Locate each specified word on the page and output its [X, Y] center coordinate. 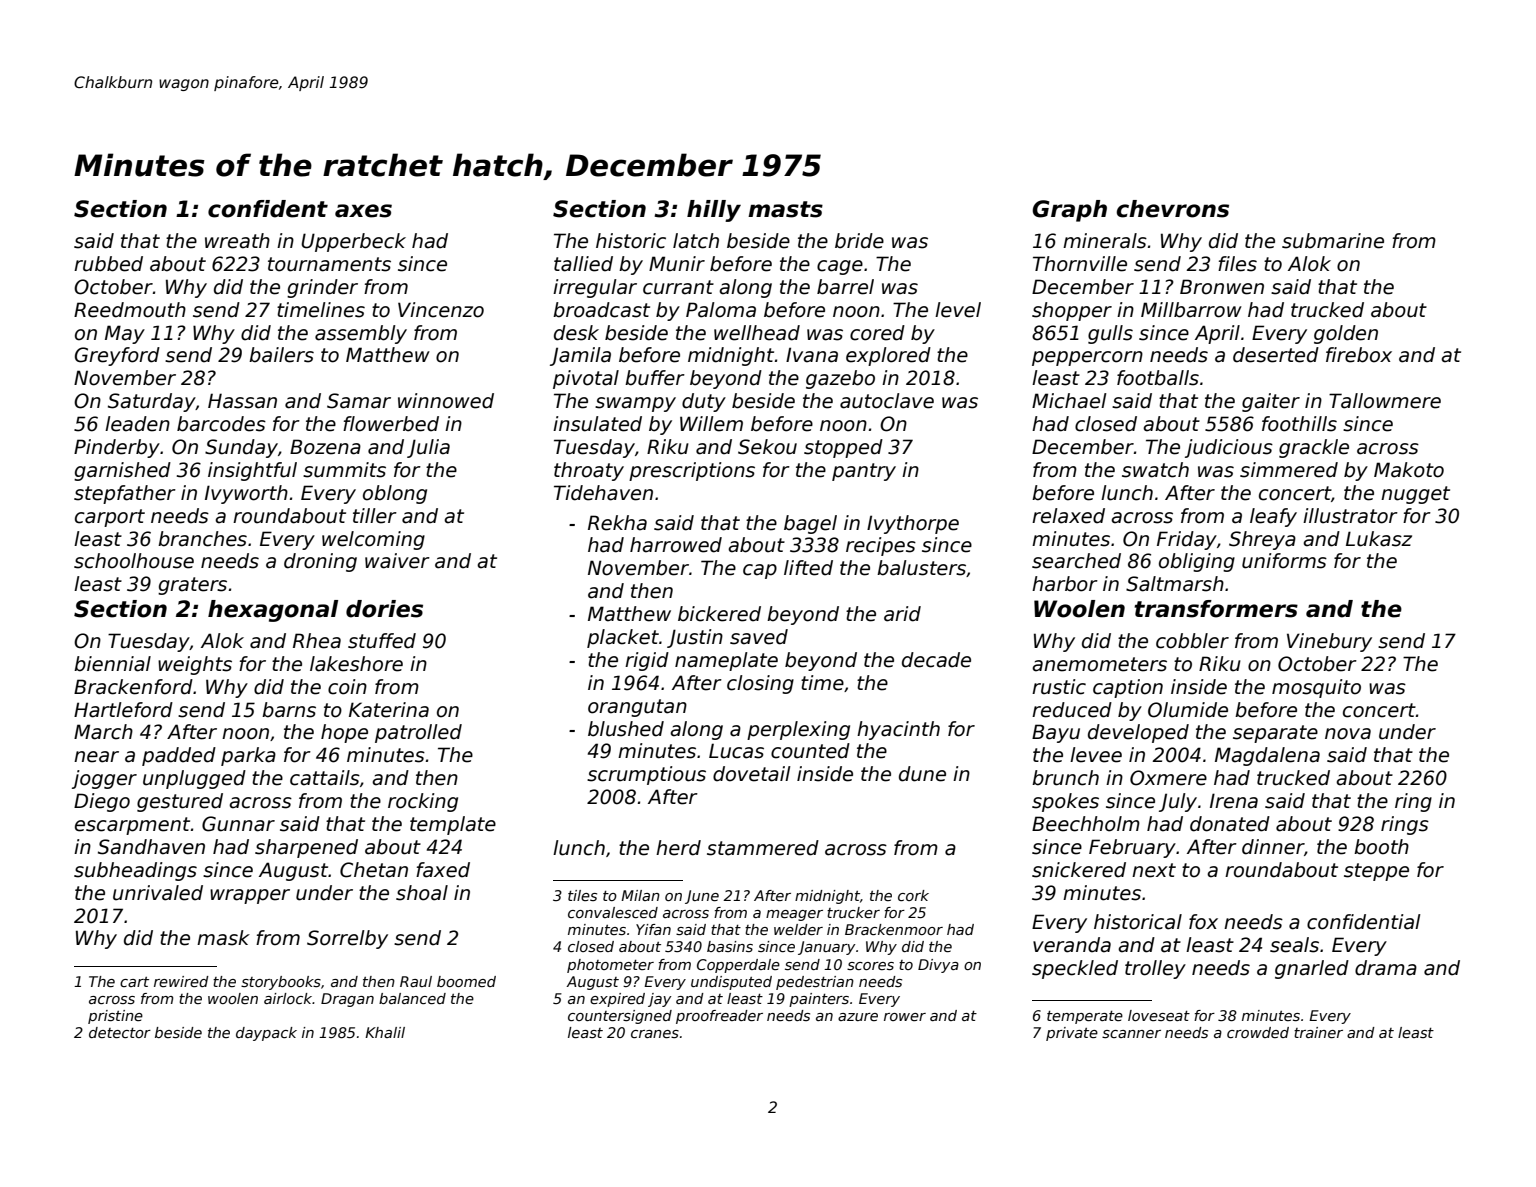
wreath [237, 241]
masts [785, 209]
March [103, 732]
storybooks [281, 983]
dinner [1273, 847]
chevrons [1172, 209]
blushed [626, 729]
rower [905, 1017]
